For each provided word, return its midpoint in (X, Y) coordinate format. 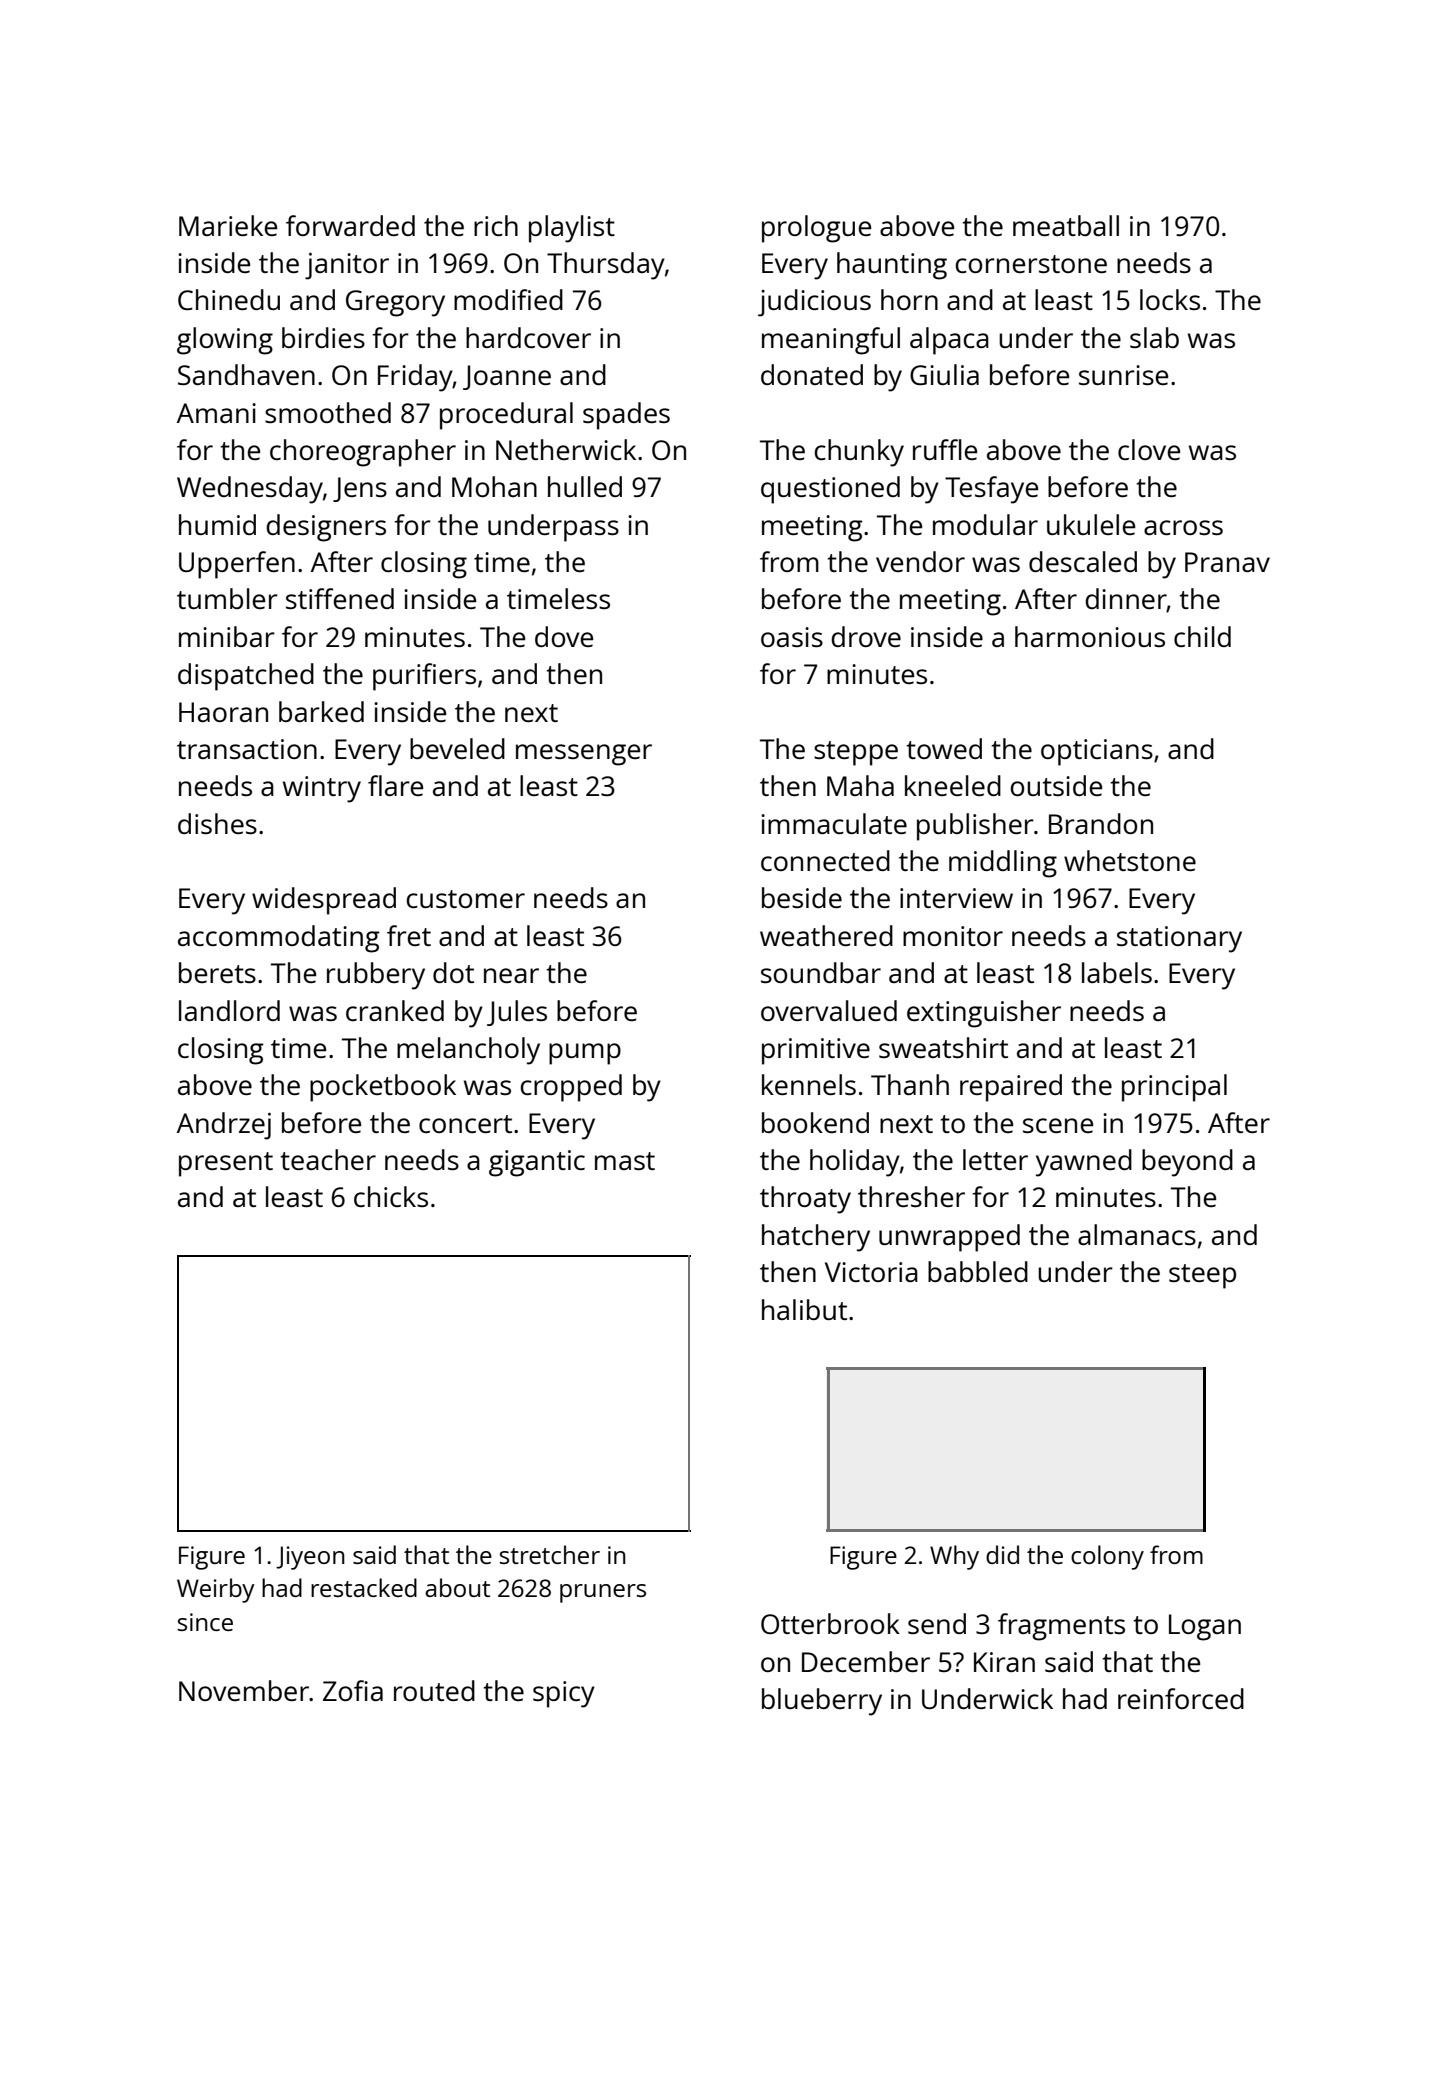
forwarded (350, 225)
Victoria (871, 1272)
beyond (1187, 1163)
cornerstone (1031, 264)
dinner (1126, 600)
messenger (584, 755)
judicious (814, 303)
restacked (364, 1587)
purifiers (424, 677)
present (226, 1164)
